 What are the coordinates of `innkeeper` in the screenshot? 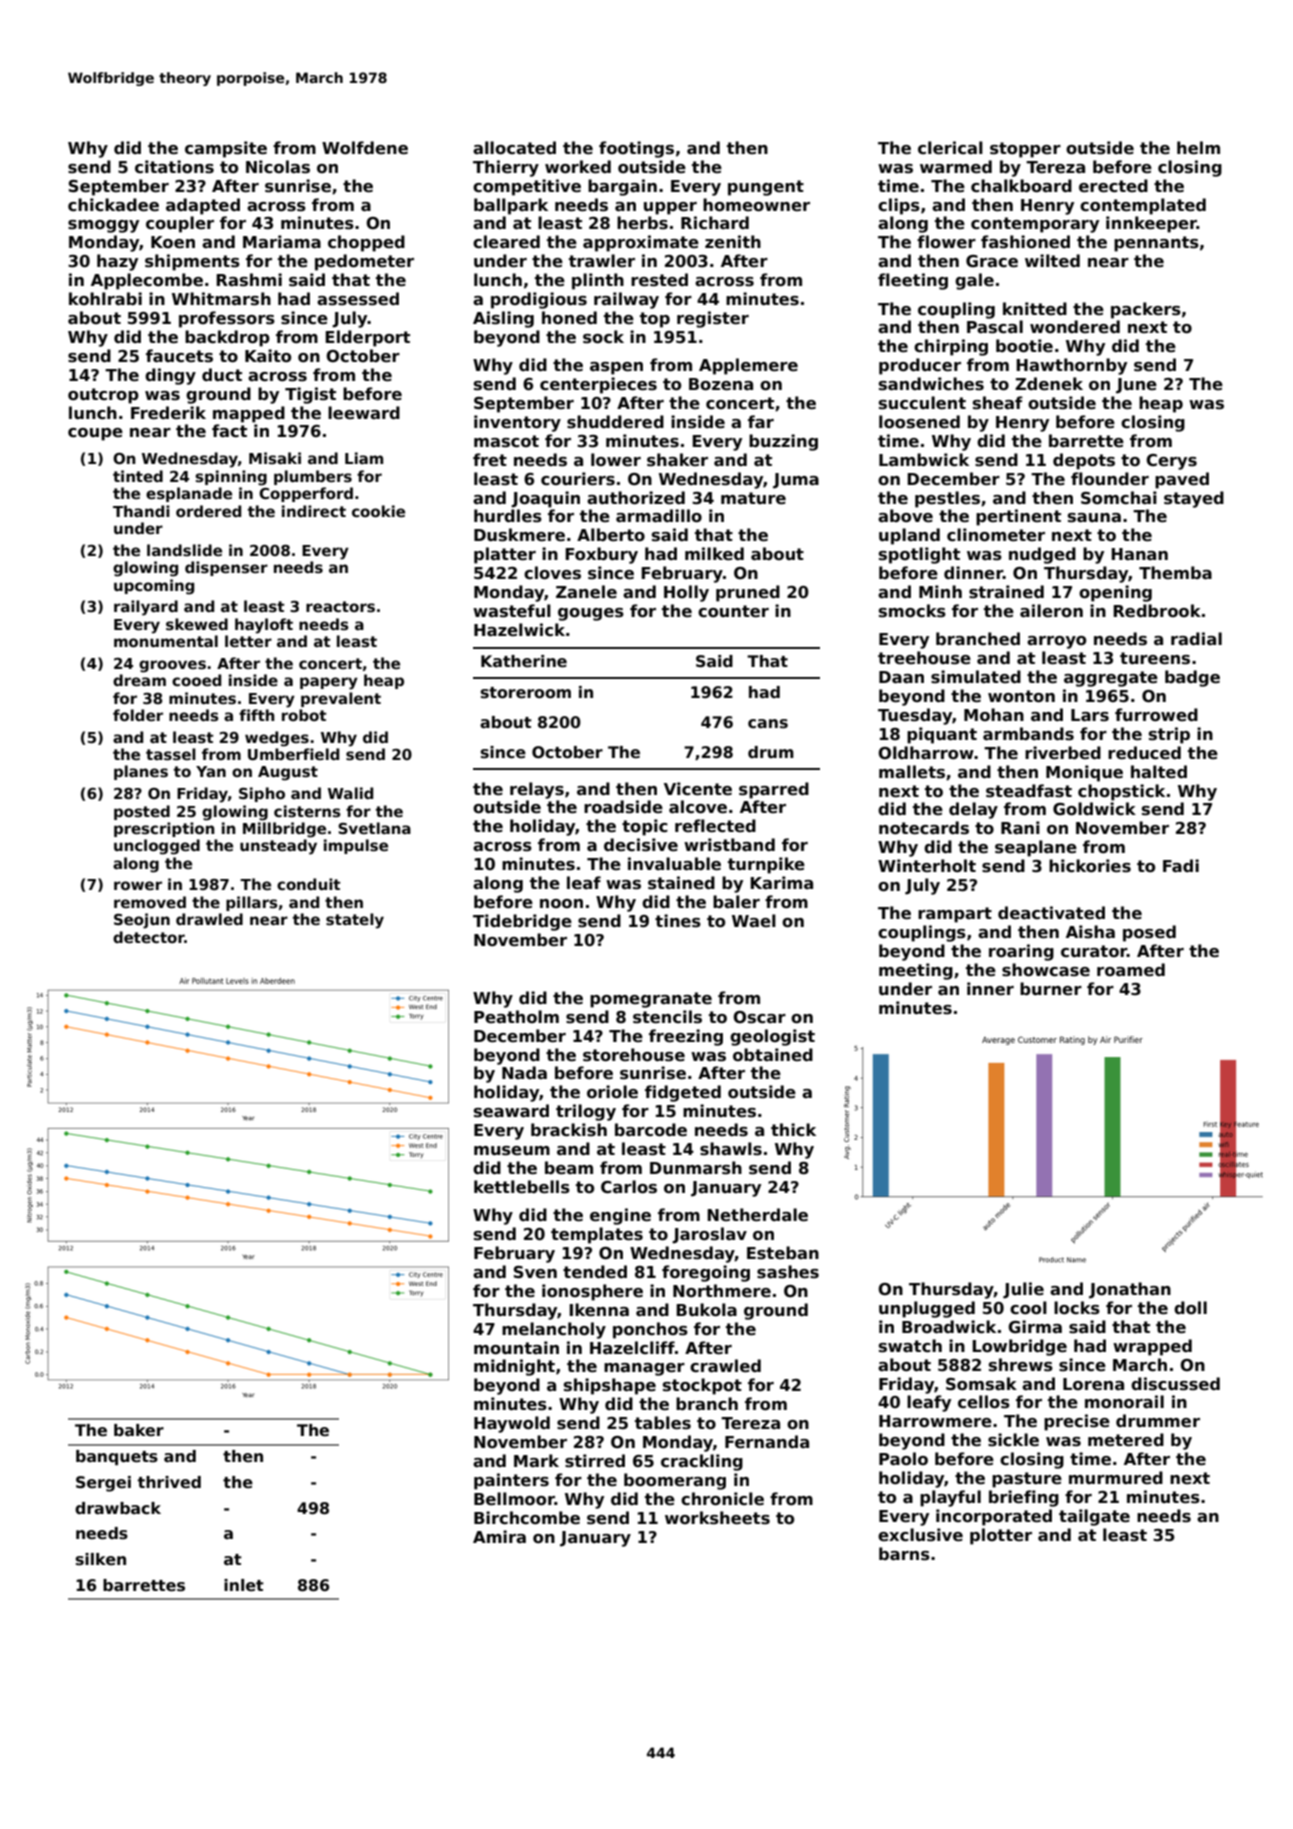 It's located at (1151, 224).
